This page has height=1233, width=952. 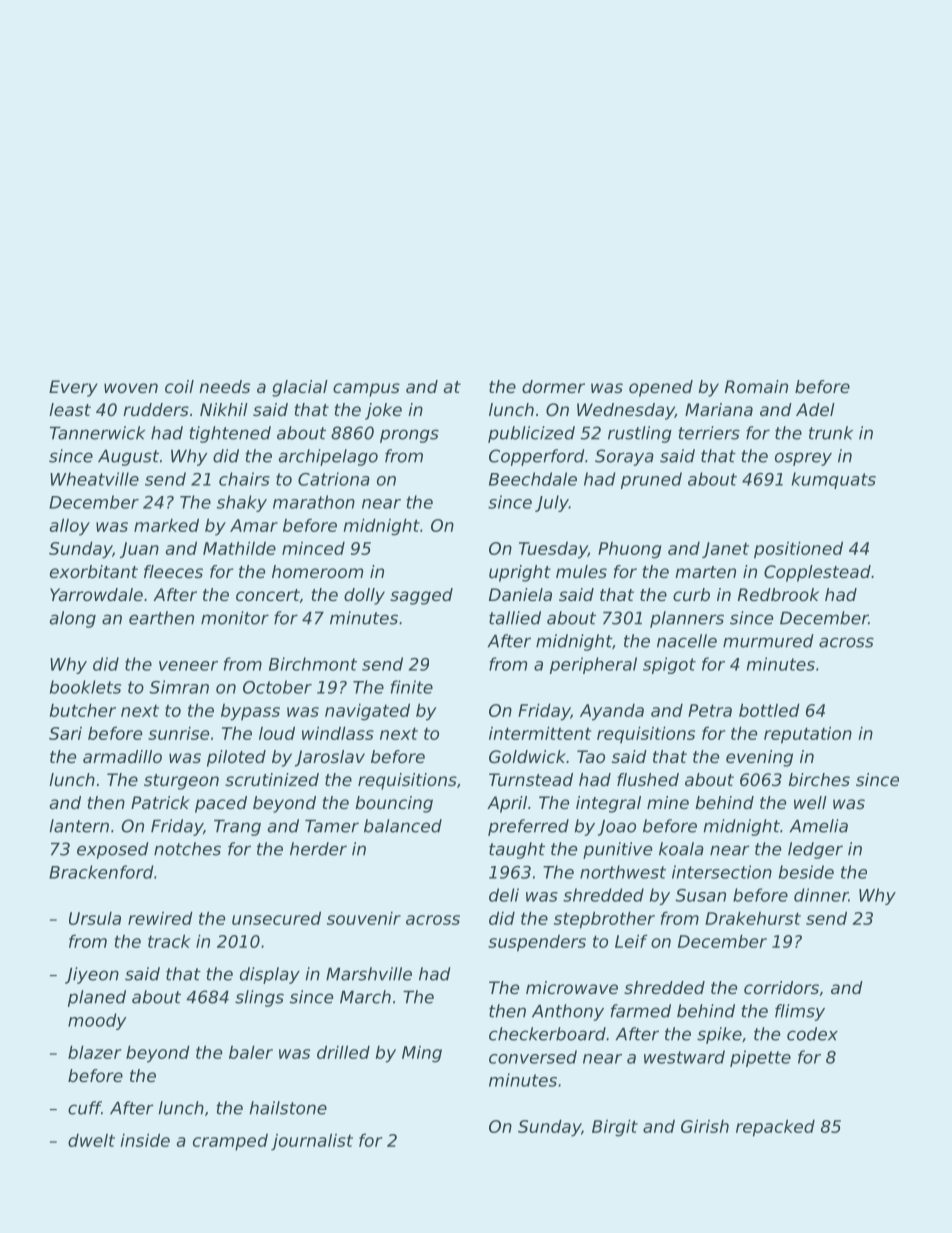 What do you see at coordinates (756, 386) in the page?
I see `Romain` at bounding box center [756, 386].
